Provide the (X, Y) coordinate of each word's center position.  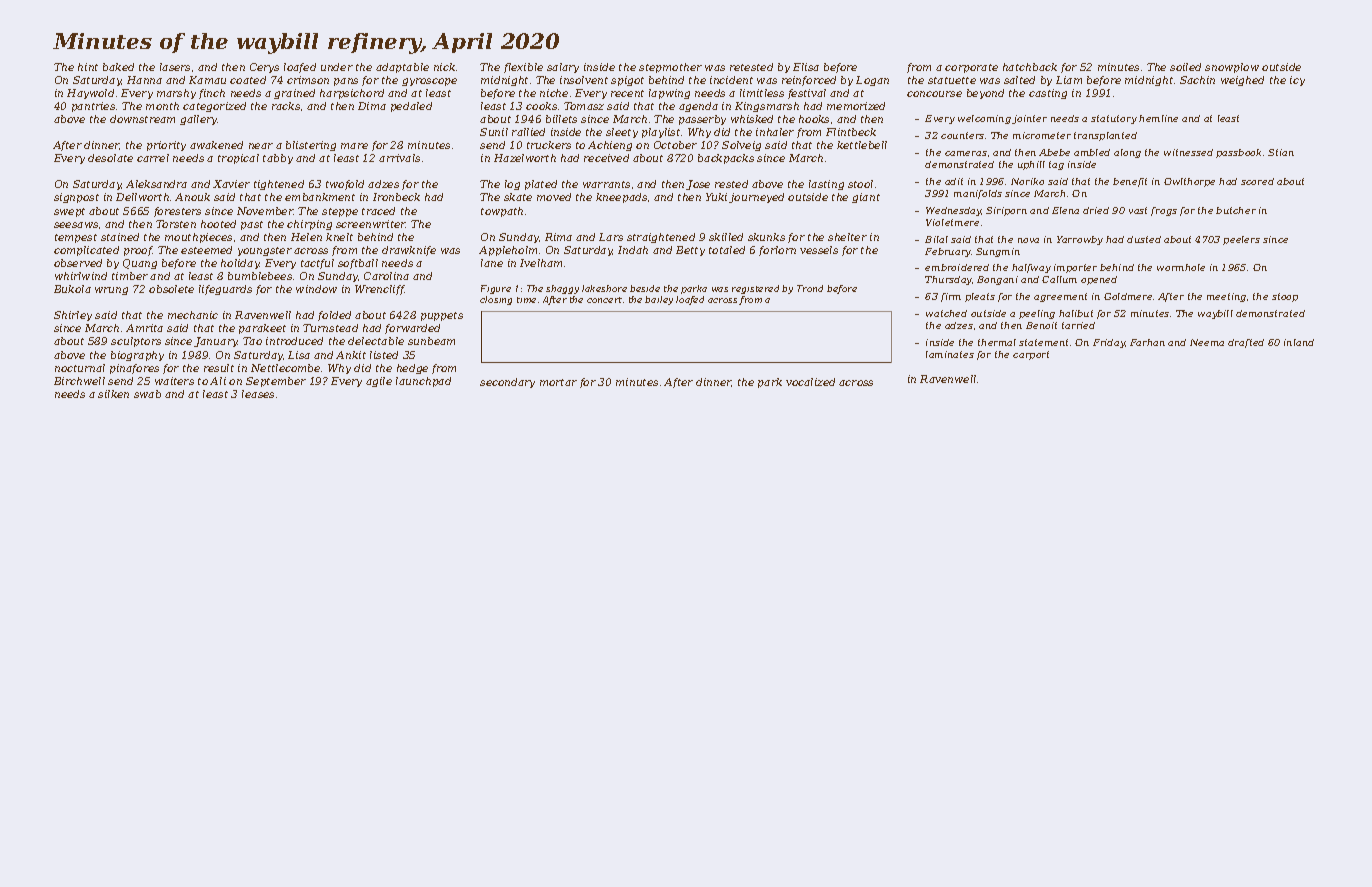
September (276, 382)
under (337, 67)
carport (1031, 355)
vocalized (810, 382)
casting (1048, 94)
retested (751, 67)
